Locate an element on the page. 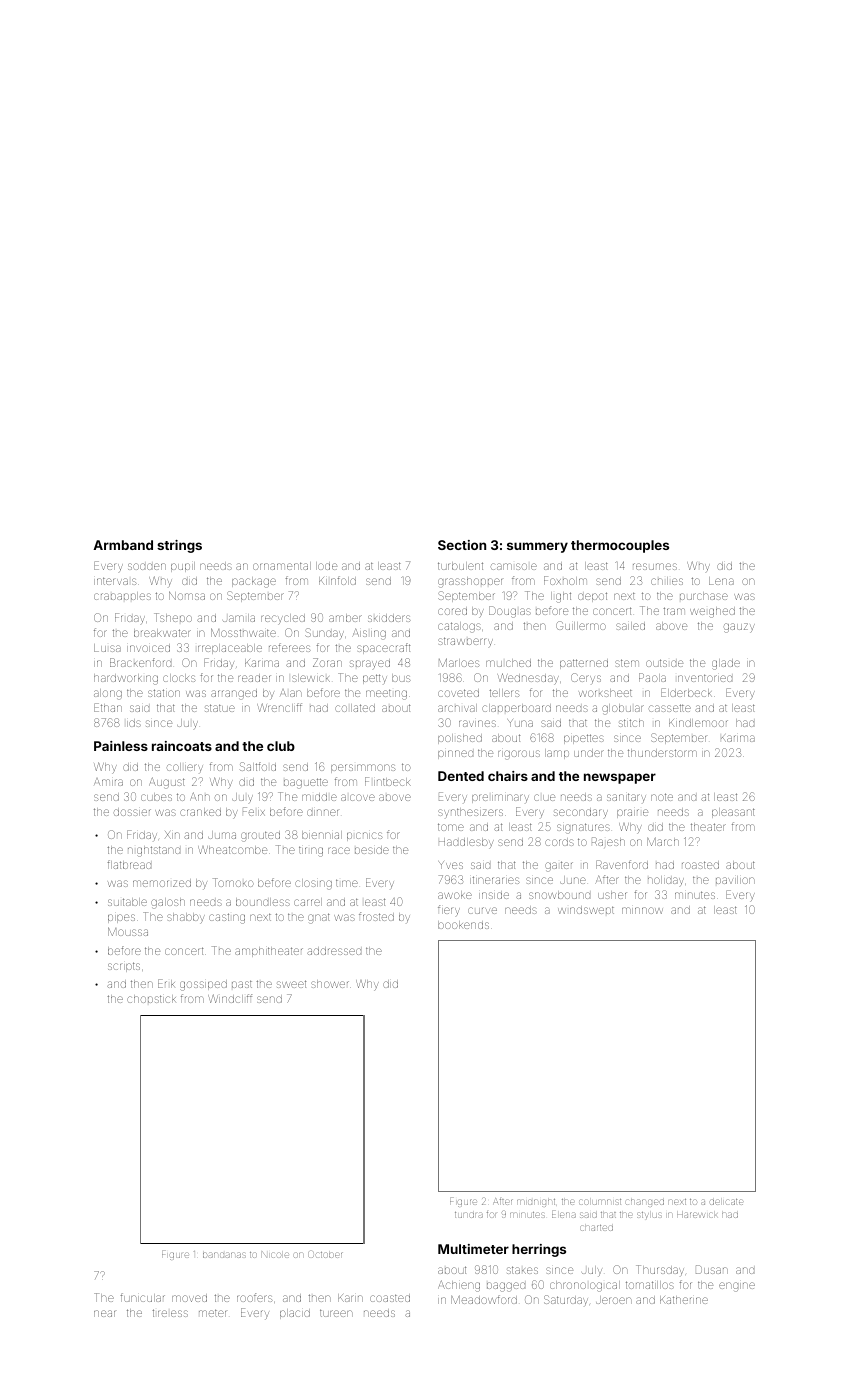 This page has height=1400, width=849. colliery is located at coordinates (185, 767).
